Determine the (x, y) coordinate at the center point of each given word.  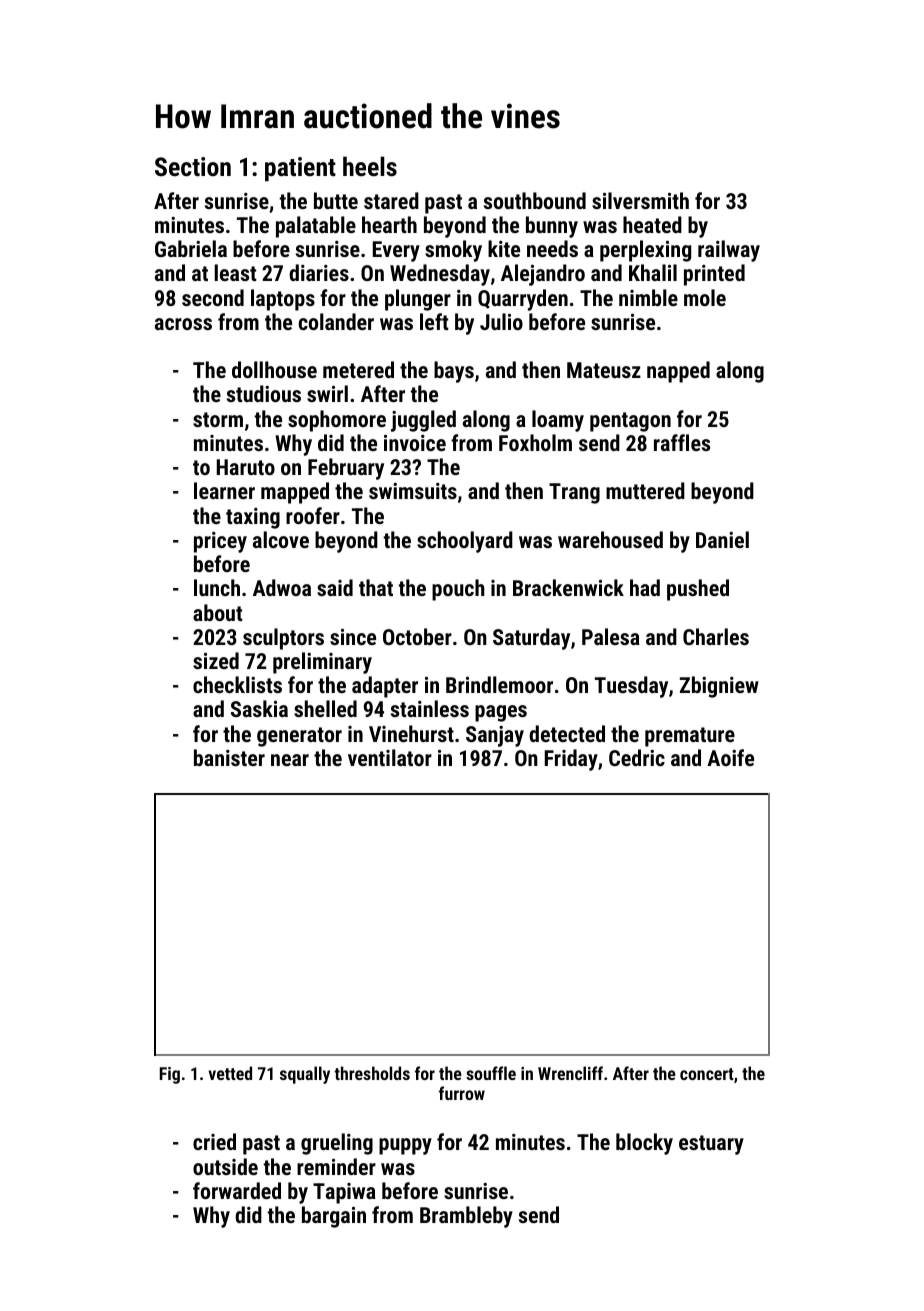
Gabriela (191, 248)
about (218, 612)
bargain (334, 1217)
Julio (501, 321)
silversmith (640, 200)
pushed (698, 590)
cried (214, 1141)
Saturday (531, 639)
